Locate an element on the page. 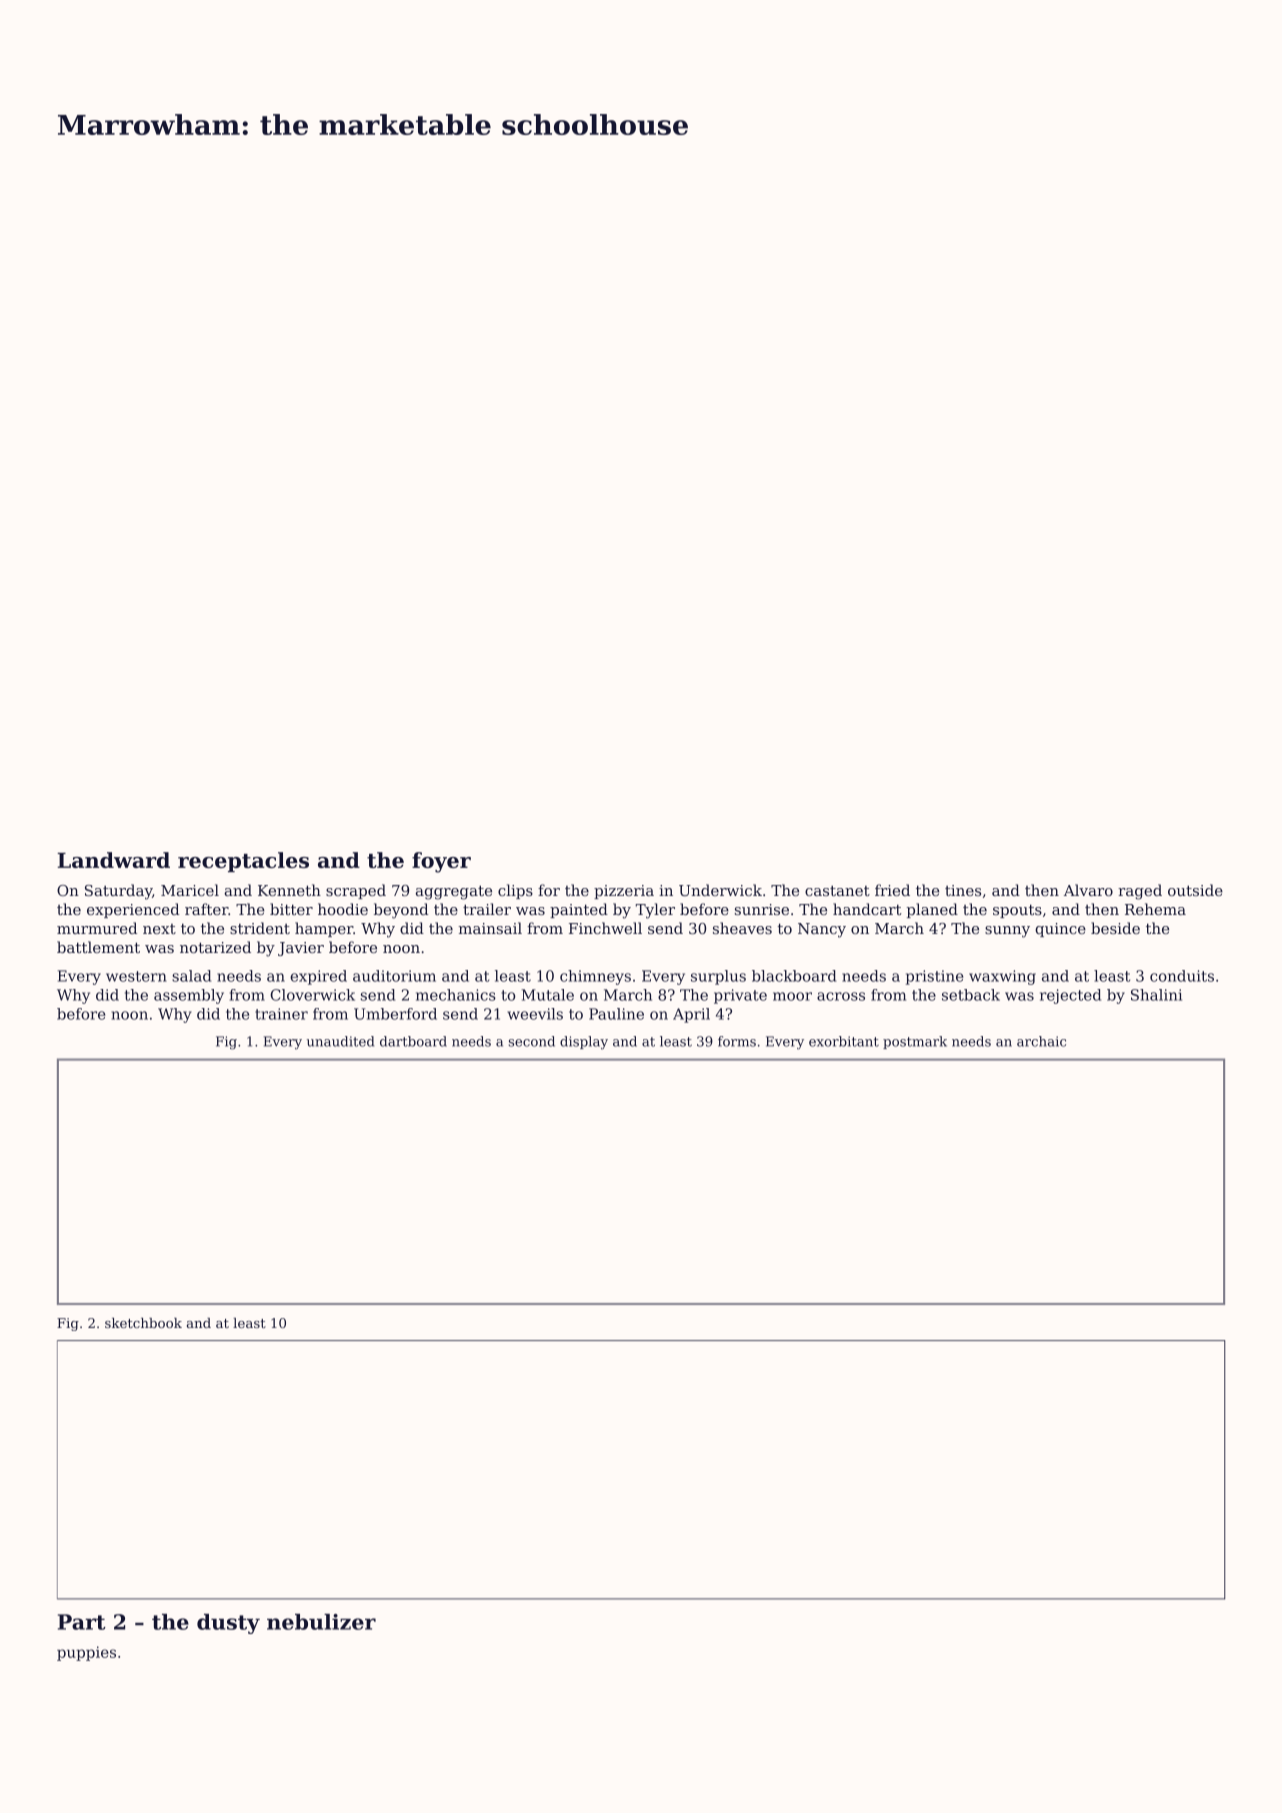  dusty is located at coordinates (228, 1624).
